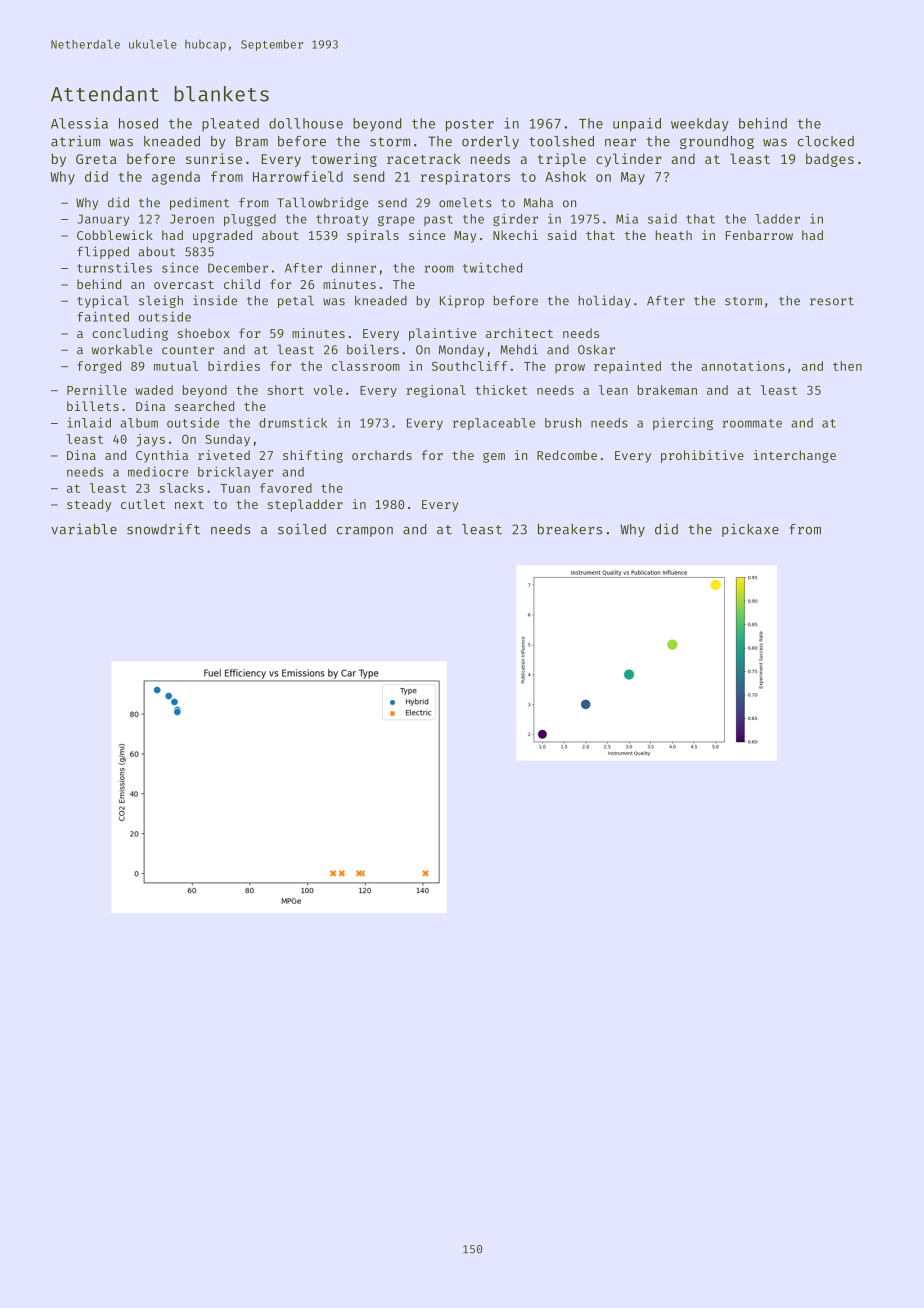 This screenshot has width=924, height=1308. What do you see at coordinates (222, 94) in the screenshot?
I see `blankets` at bounding box center [222, 94].
